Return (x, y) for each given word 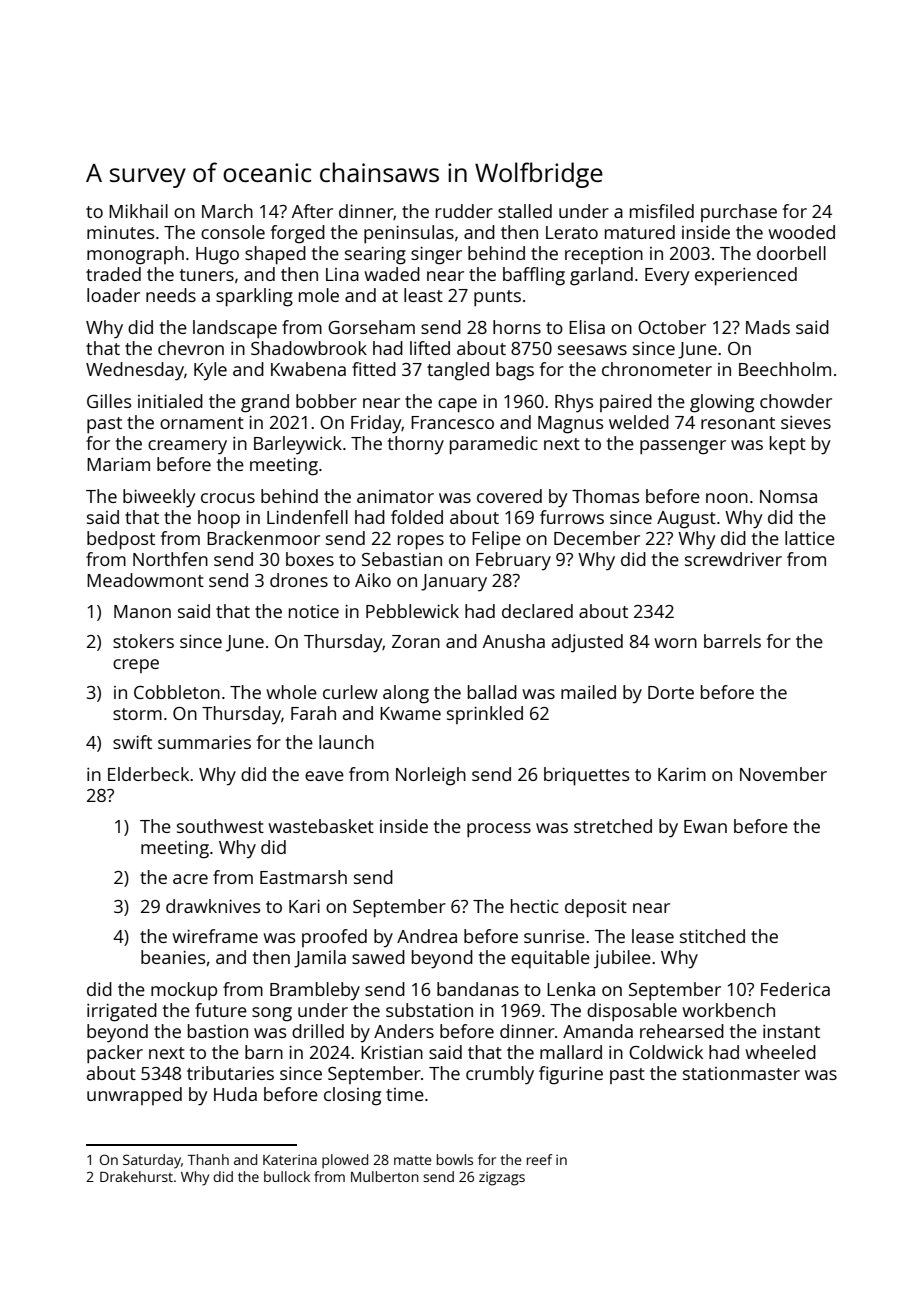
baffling (534, 276)
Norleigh (431, 776)
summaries (204, 742)
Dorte (671, 692)
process (499, 830)
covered (509, 496)
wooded (801, 232)
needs (171, 295)
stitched (712, 936)
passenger (683, 447)
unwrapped (134, 1096)
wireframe (215, 936)
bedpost (121, 540)
